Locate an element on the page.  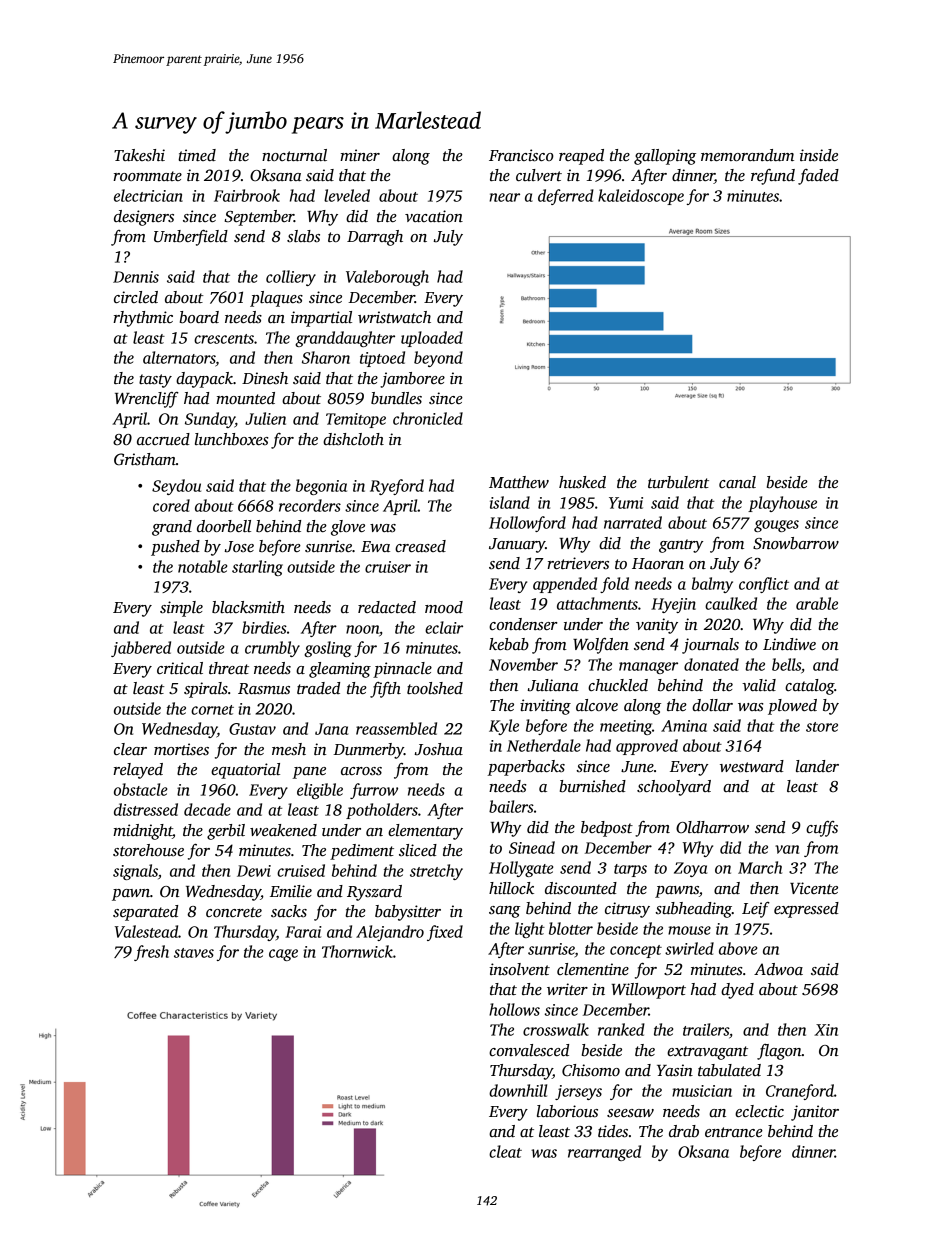
fresh is located at coordinates (151, 953).
